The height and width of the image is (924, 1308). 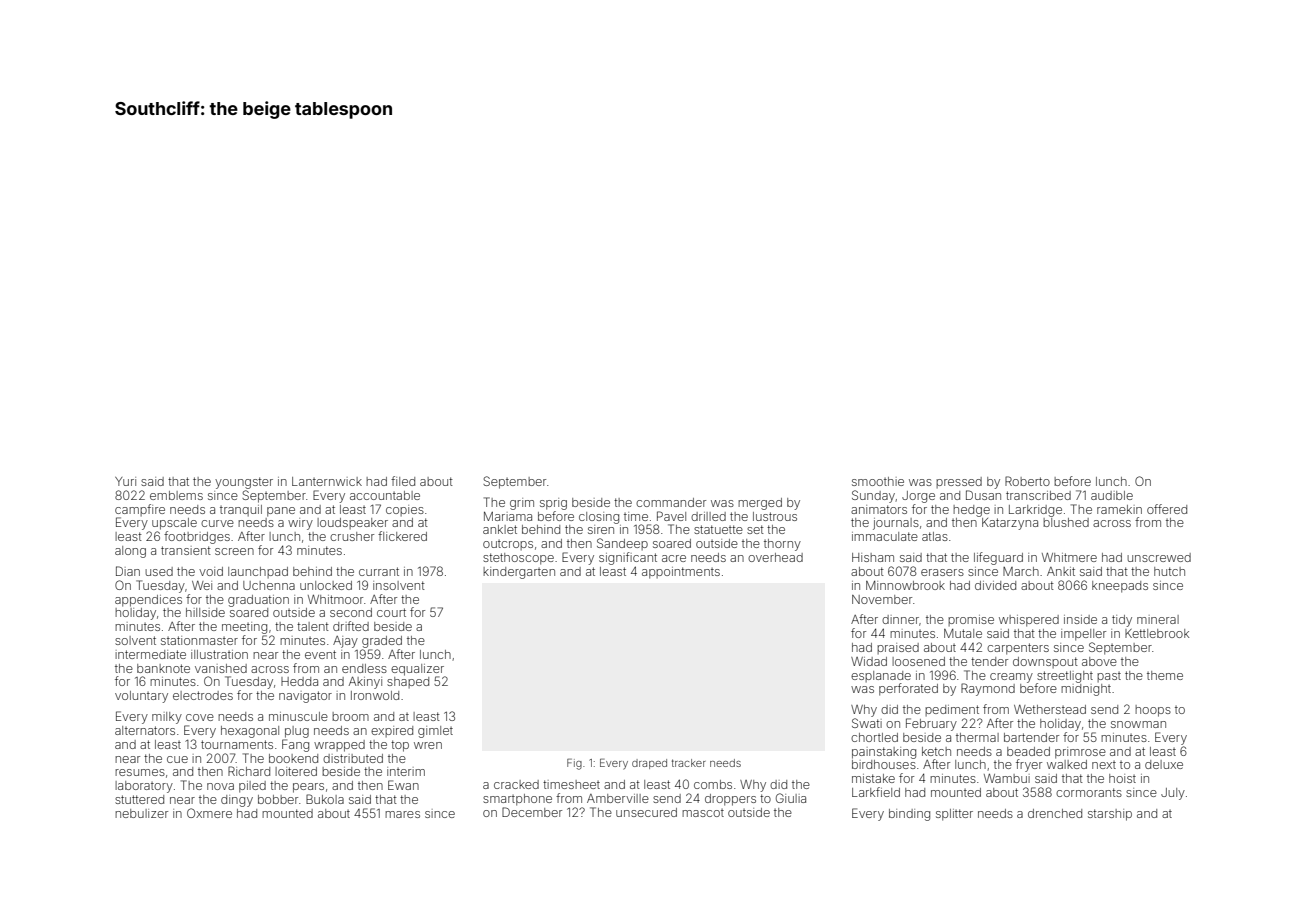 I want to click on blushed, so click(x=1066, y=522).
